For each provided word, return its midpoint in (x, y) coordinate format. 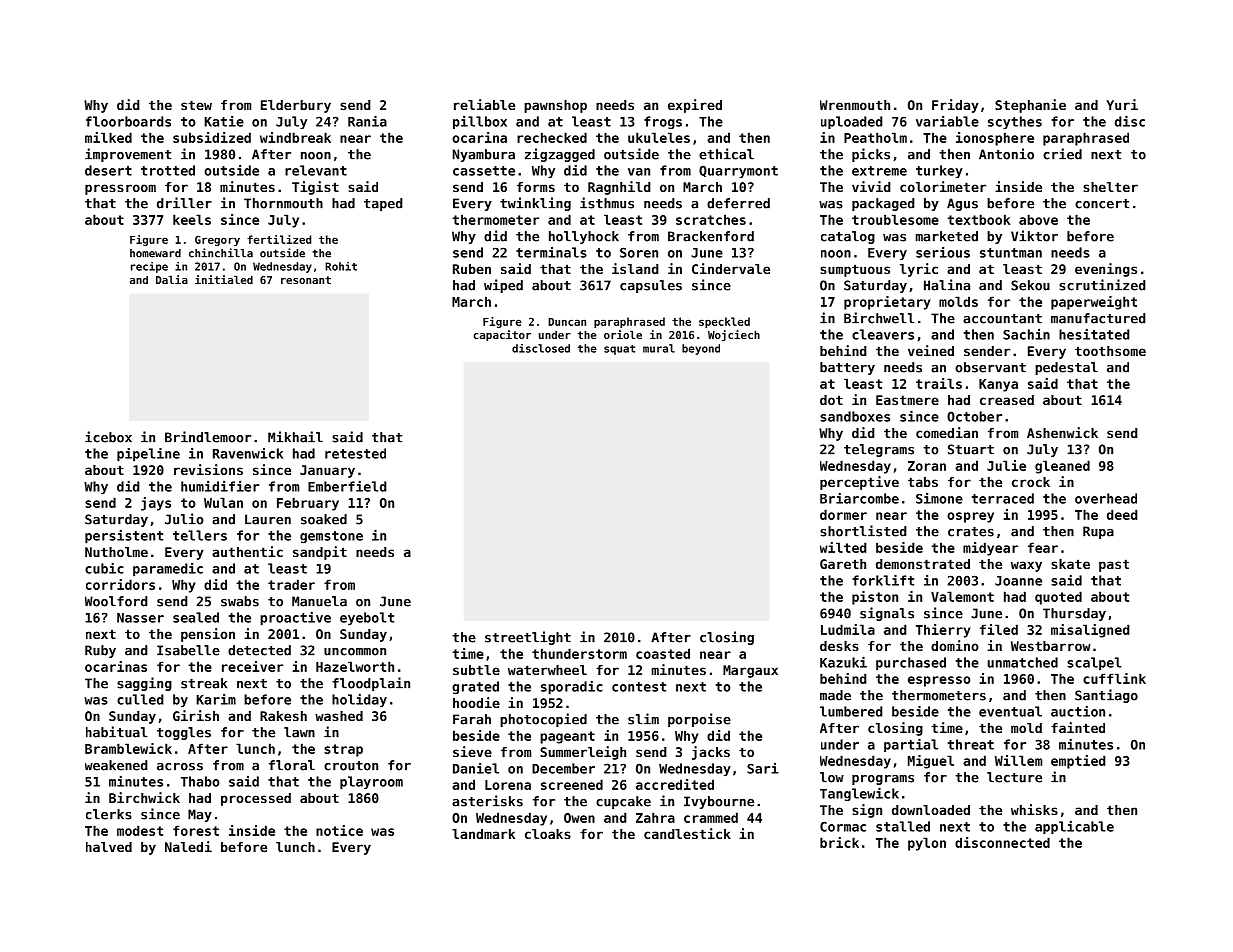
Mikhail (295, 437)
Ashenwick (1062, 432)
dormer (843, 514)
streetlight (528, 638)
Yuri (1122, 104)
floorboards (128, 121)
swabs (240, 601)
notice (339, 830)
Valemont (962, 596)
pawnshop (555, 106)
